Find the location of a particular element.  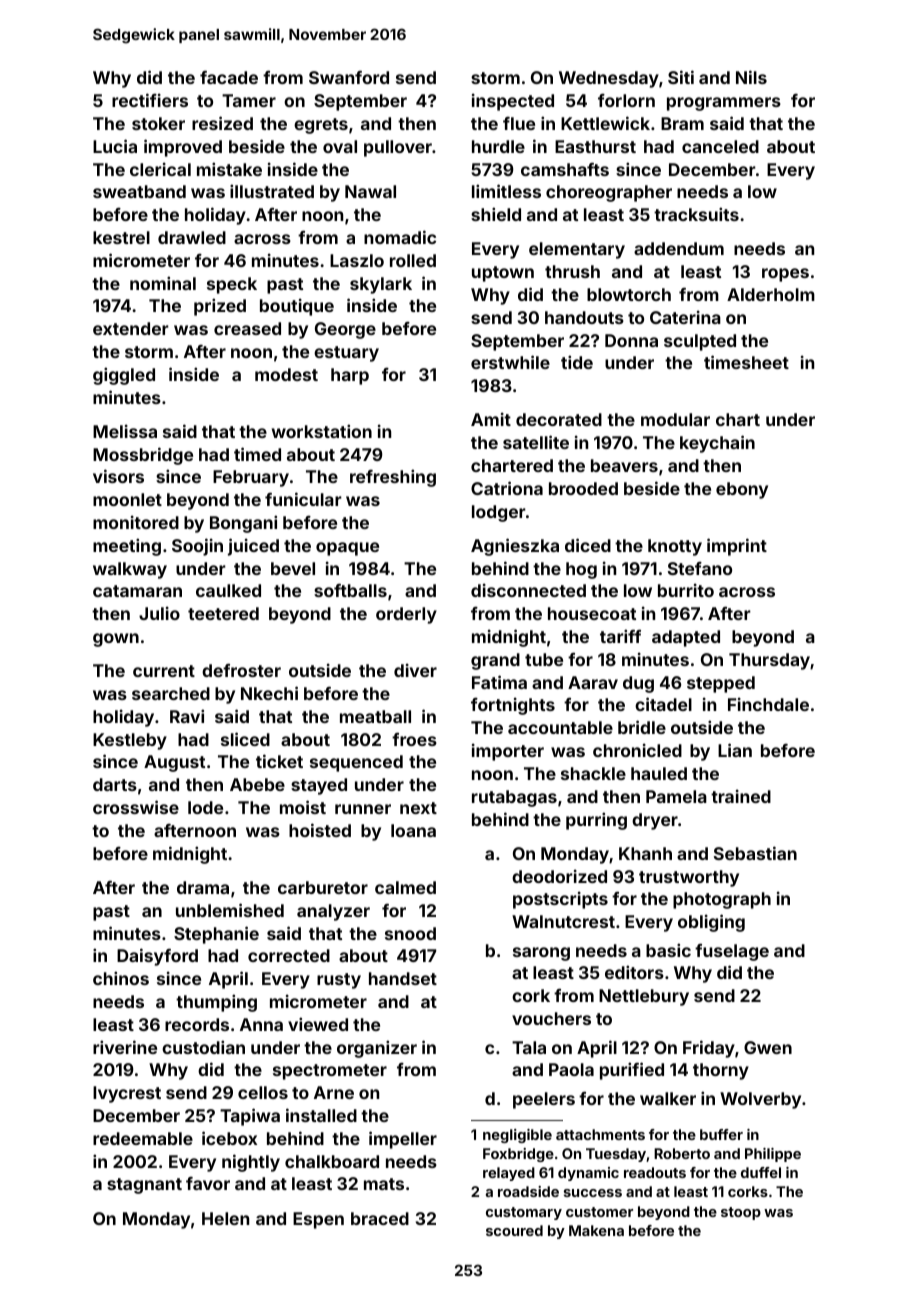

Caterina is located at coordinates (685, 317).
